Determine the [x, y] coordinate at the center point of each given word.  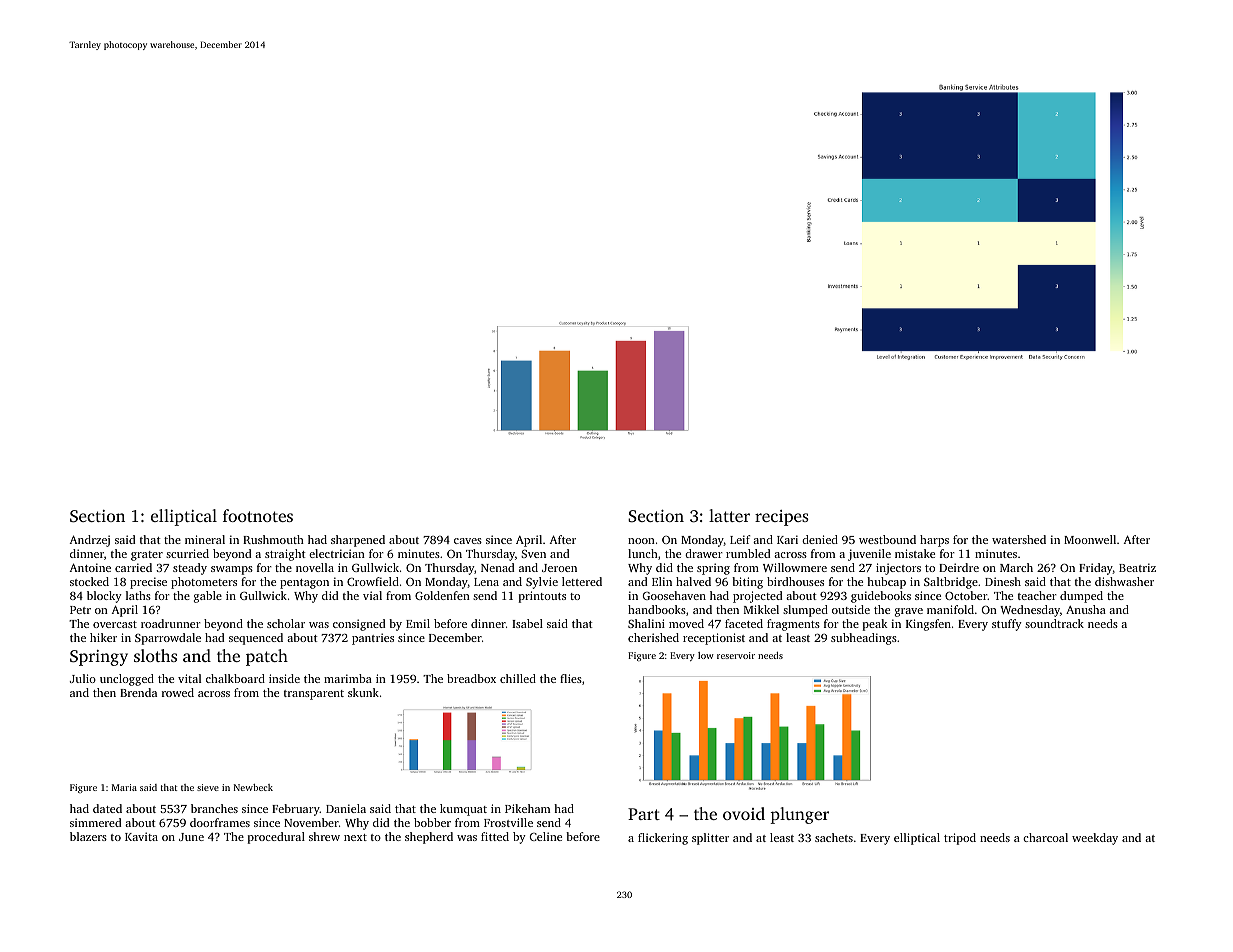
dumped [1081, 597]
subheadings [864, 639]
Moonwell [1090, 539]
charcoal [1045, 837]
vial [372, 595]
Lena [486, 582]
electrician [337, 553]
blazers [88, 836]
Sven [533, 553]
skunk [363, 692]
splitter [710, 839]
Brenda [138, 692]
